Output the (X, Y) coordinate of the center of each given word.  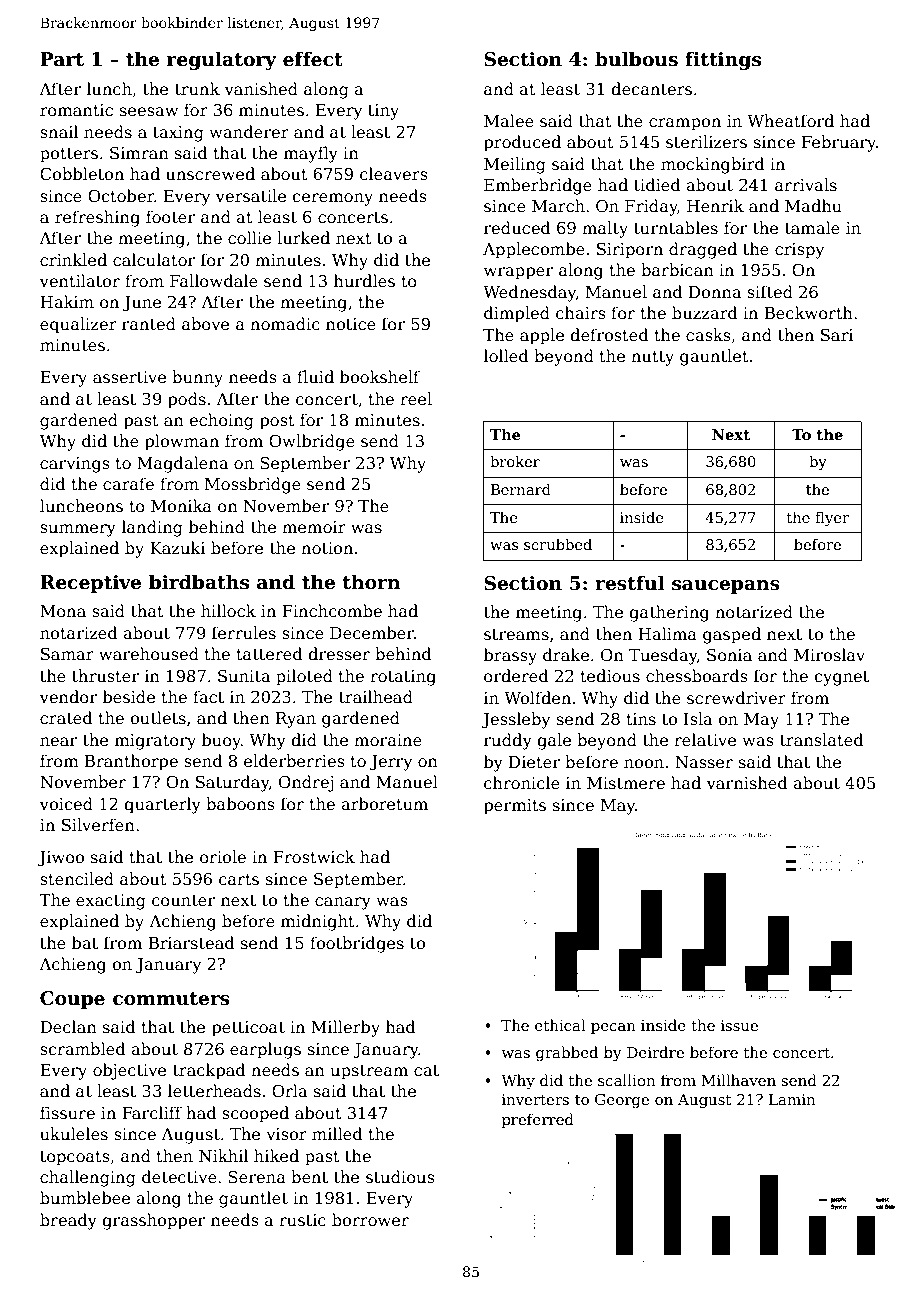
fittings (723, 60)
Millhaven (739, 1080)
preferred (538, 1120)
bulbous (636, 59)
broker (515, 461)
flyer (832, 518)
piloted (304, 677)
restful (630, 583)
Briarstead (191, 943)
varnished (747, 783)
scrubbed (558, 544)
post (277, 422)
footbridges (357, 944)
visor (286, 1134)
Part (62, 59)
